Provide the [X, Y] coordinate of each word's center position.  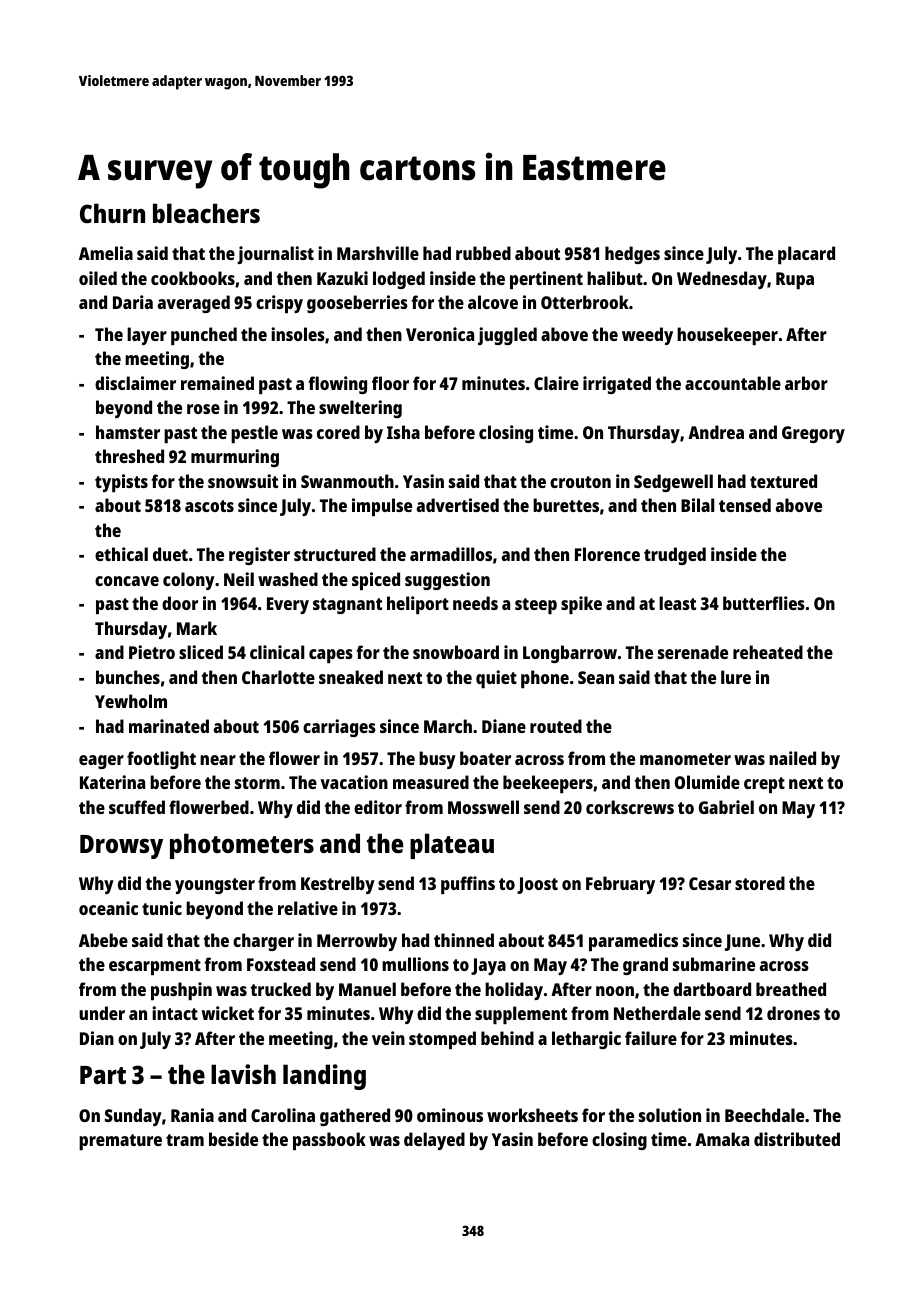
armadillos [451, 554]
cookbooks [193, 278]
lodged [399, 280]
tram [185, 1140]
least [677, 603]
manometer [685, 759]
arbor [806, 383]
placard [806, 255]
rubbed [483, 253]
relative [308, 908]
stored [760, 883]
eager [101, 762]
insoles [298, 334]
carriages [339, 728]
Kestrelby [338, 885]
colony [189, 581]
